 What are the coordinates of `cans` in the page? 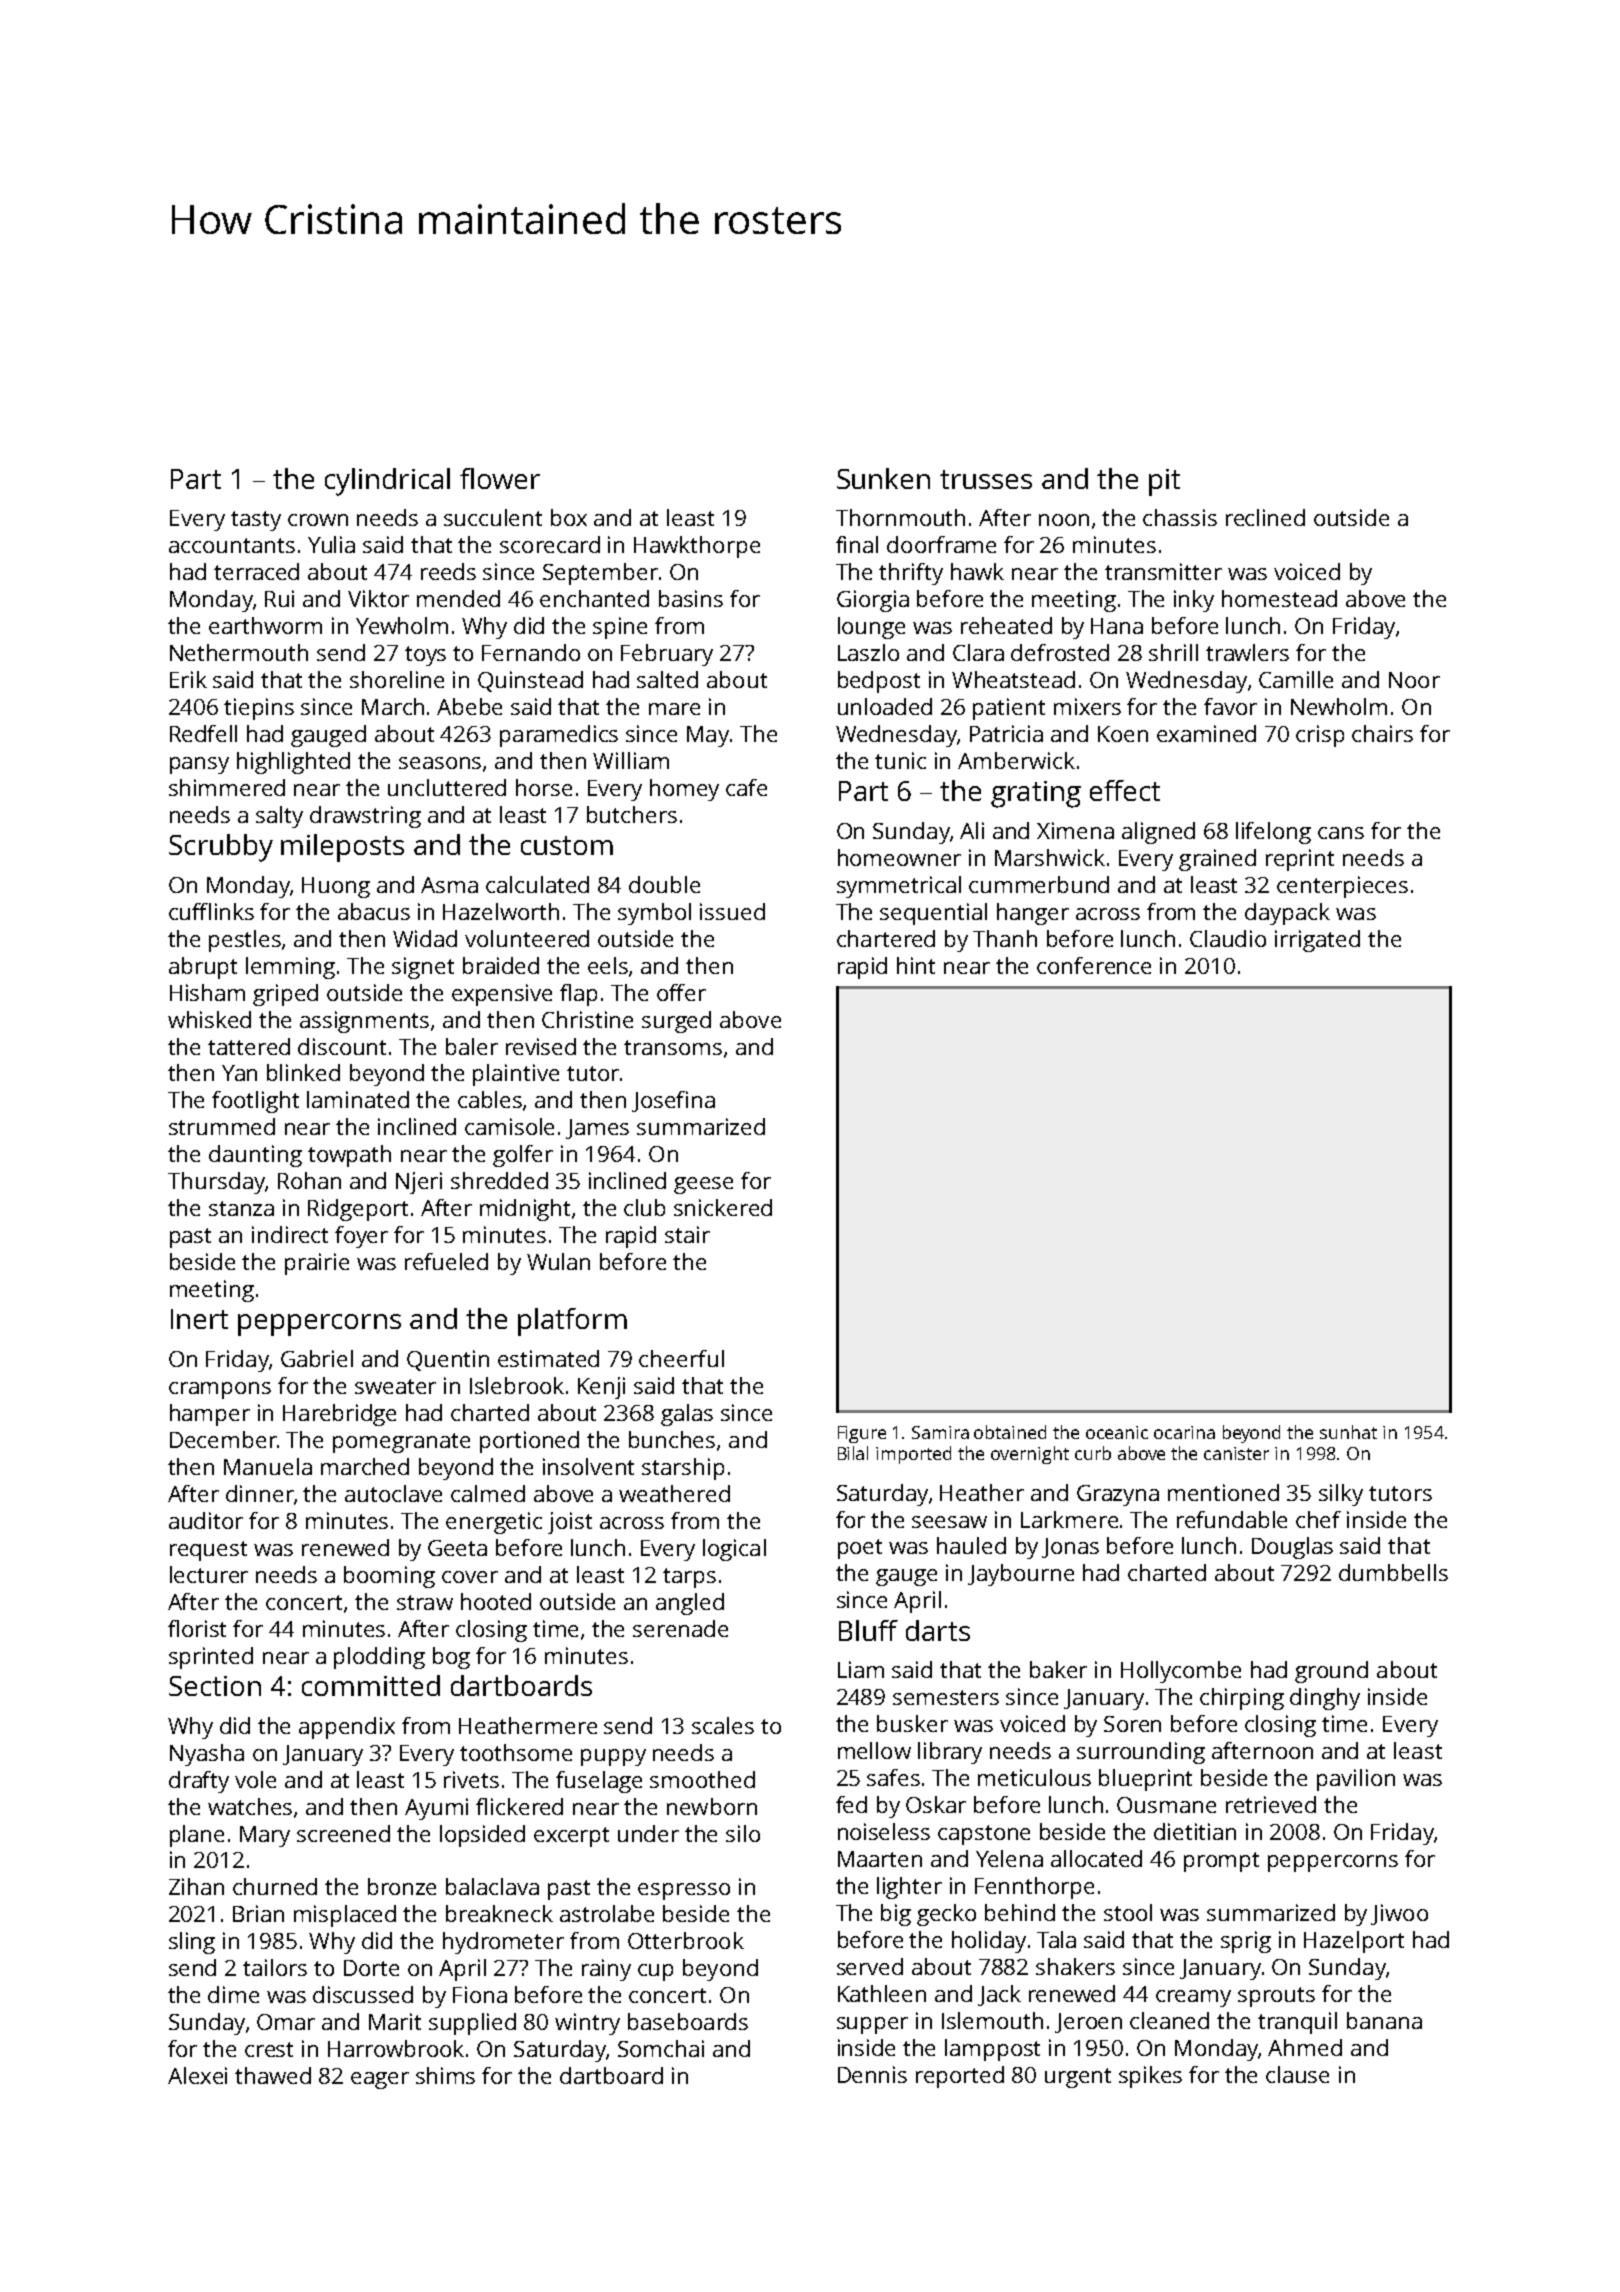 It's located at (1341, 833).
